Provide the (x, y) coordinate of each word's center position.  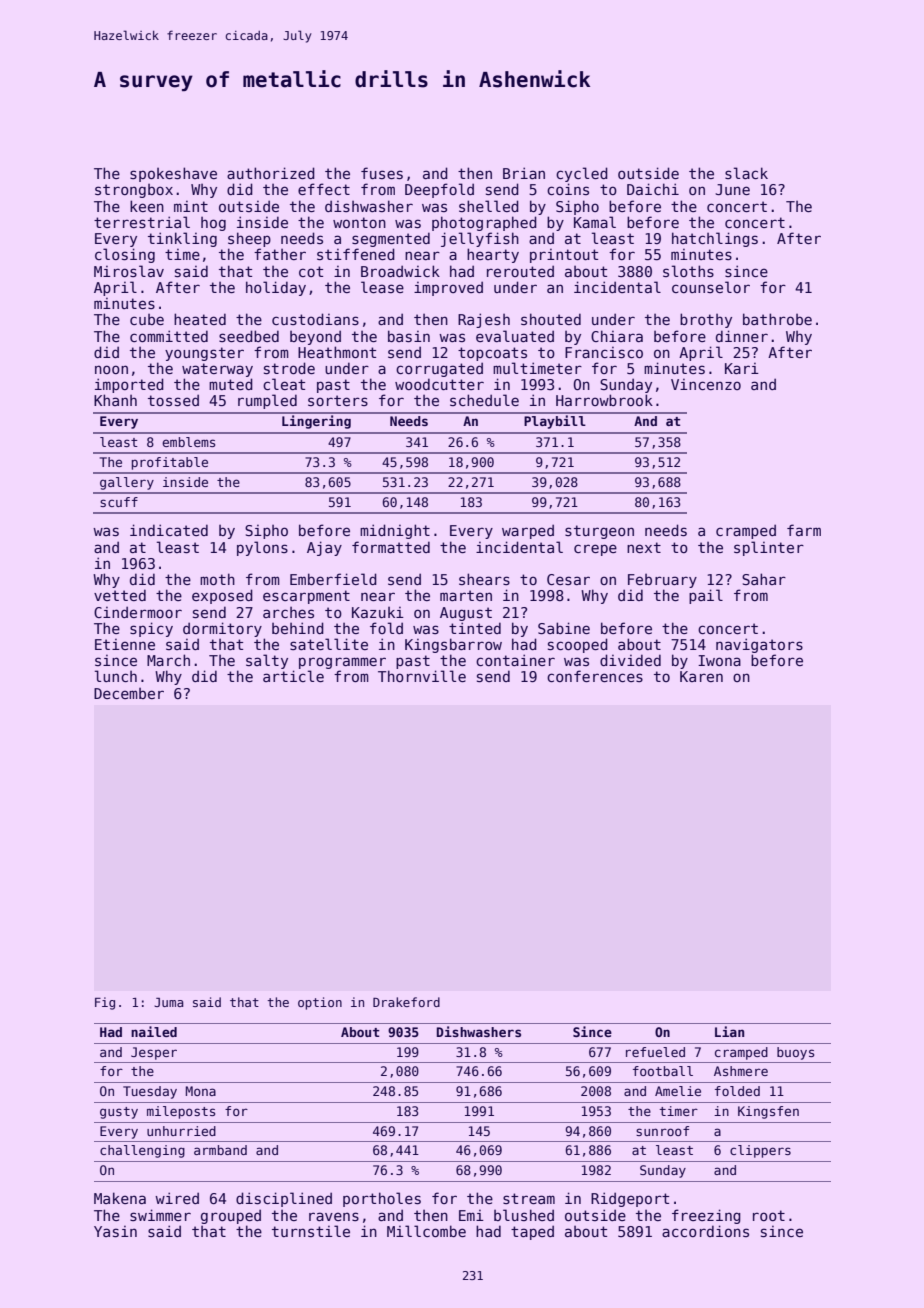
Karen (701, 676)
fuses (382, 173)
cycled (582, 174)
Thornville (422, 676)
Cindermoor (138, 612)
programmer (342, 663)
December (129, 693)
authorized (271, 173)
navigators (759, 645)
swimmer (160, 1215)
